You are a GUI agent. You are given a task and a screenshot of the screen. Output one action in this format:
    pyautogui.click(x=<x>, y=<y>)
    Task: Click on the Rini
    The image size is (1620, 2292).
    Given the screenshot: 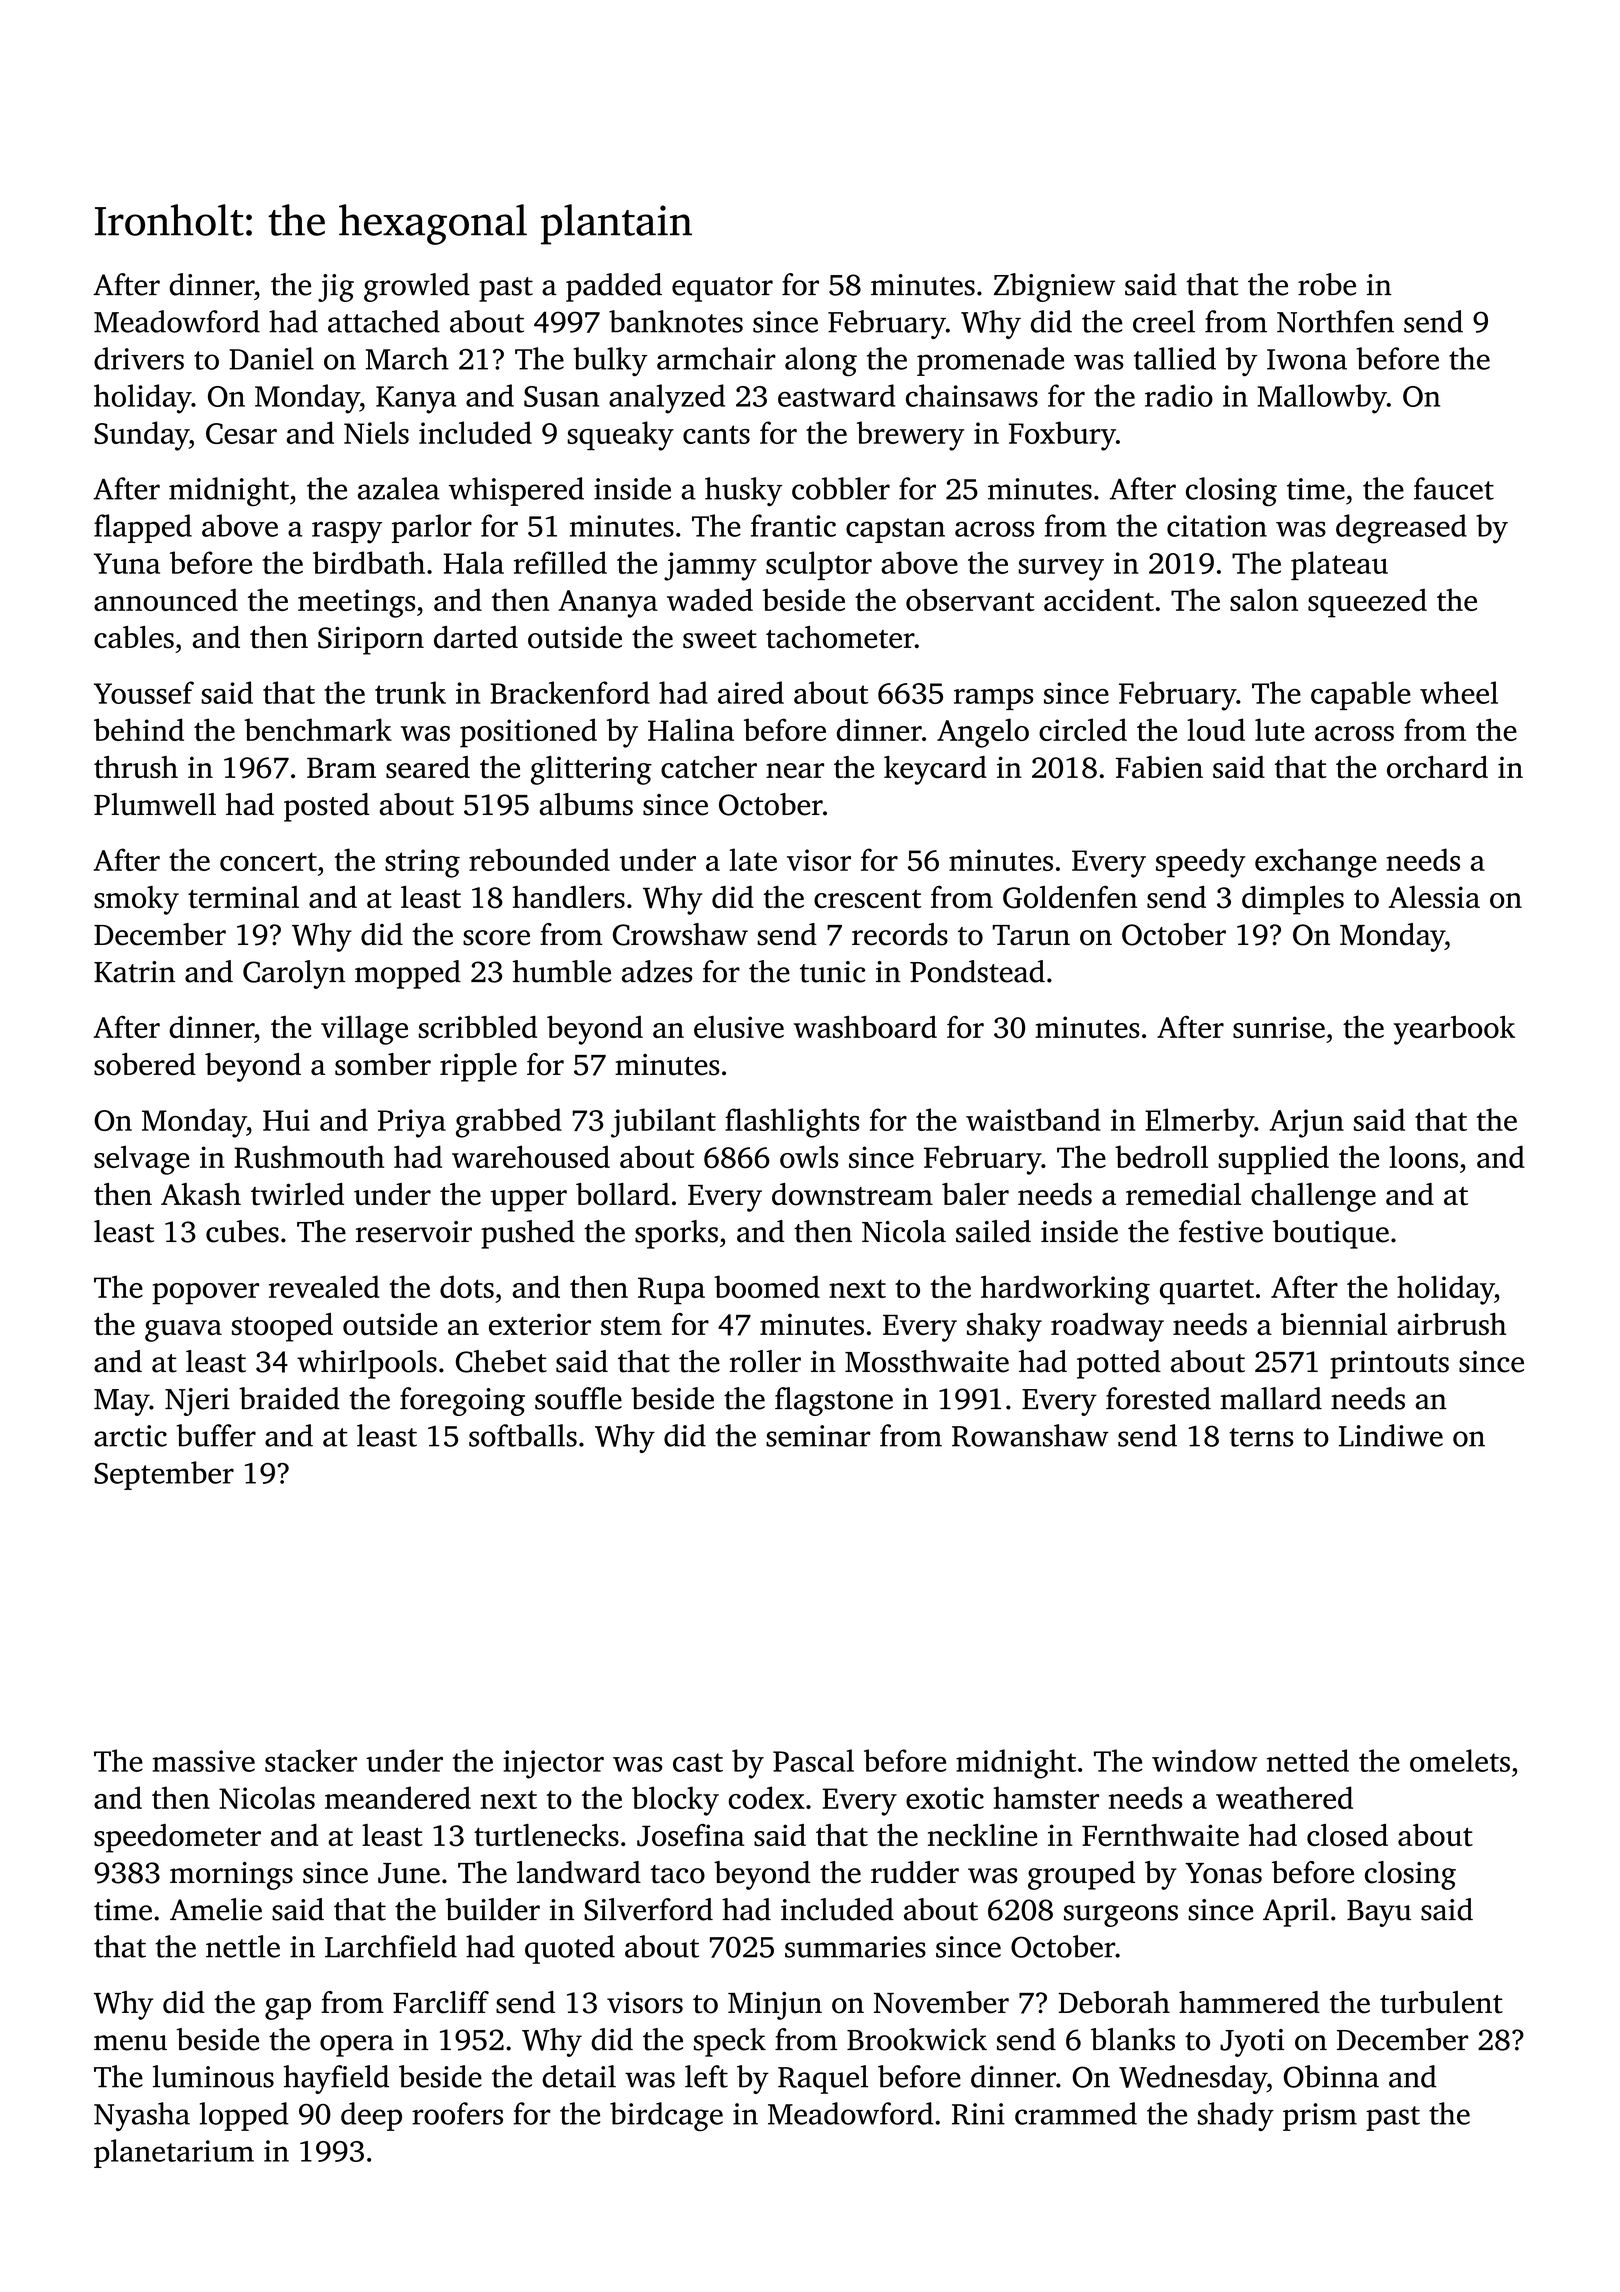 What is the action you would take?
    pyautogui.click(x=978, y=2114)
